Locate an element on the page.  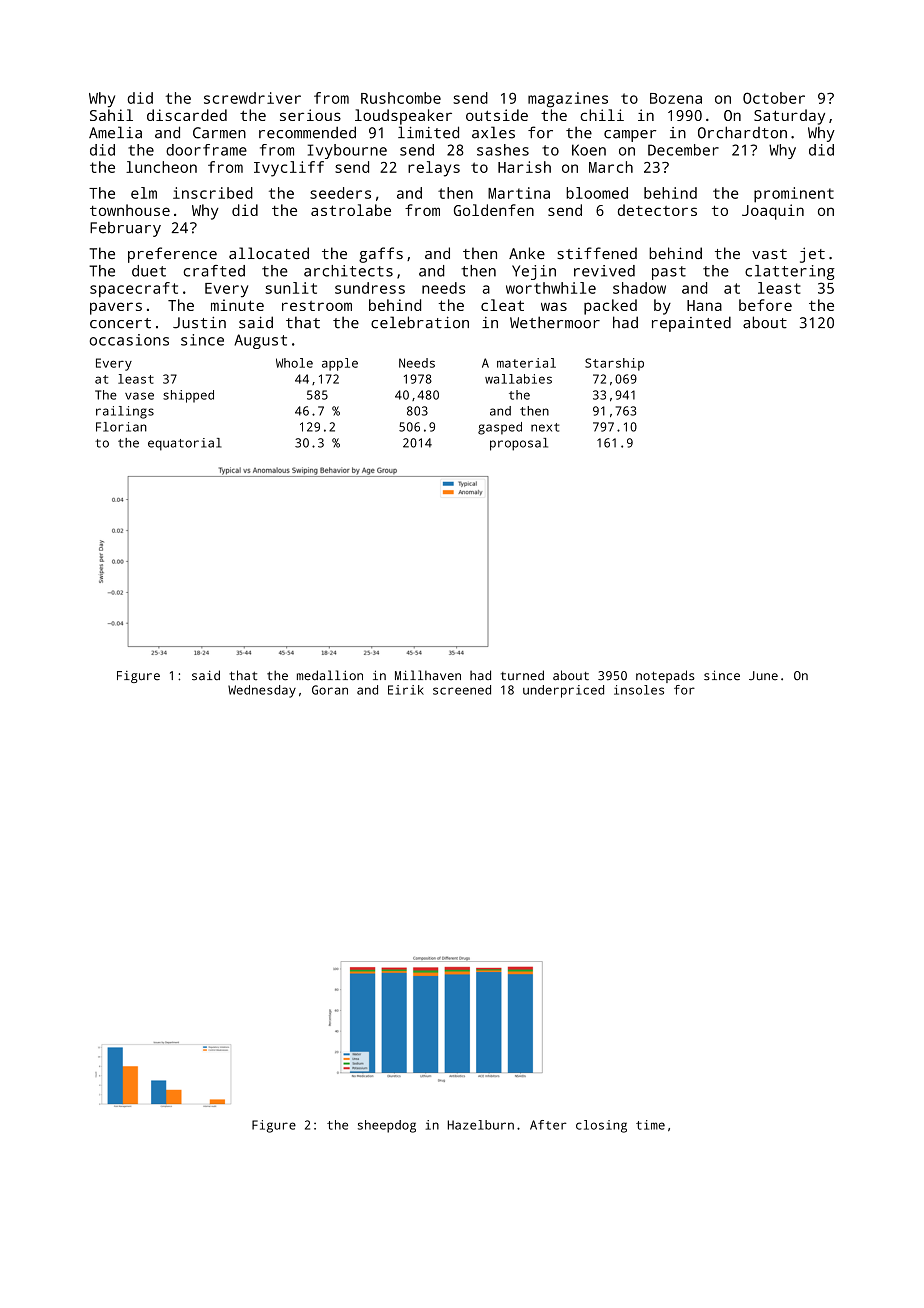
discarded is located at coordinates (187, 115).
